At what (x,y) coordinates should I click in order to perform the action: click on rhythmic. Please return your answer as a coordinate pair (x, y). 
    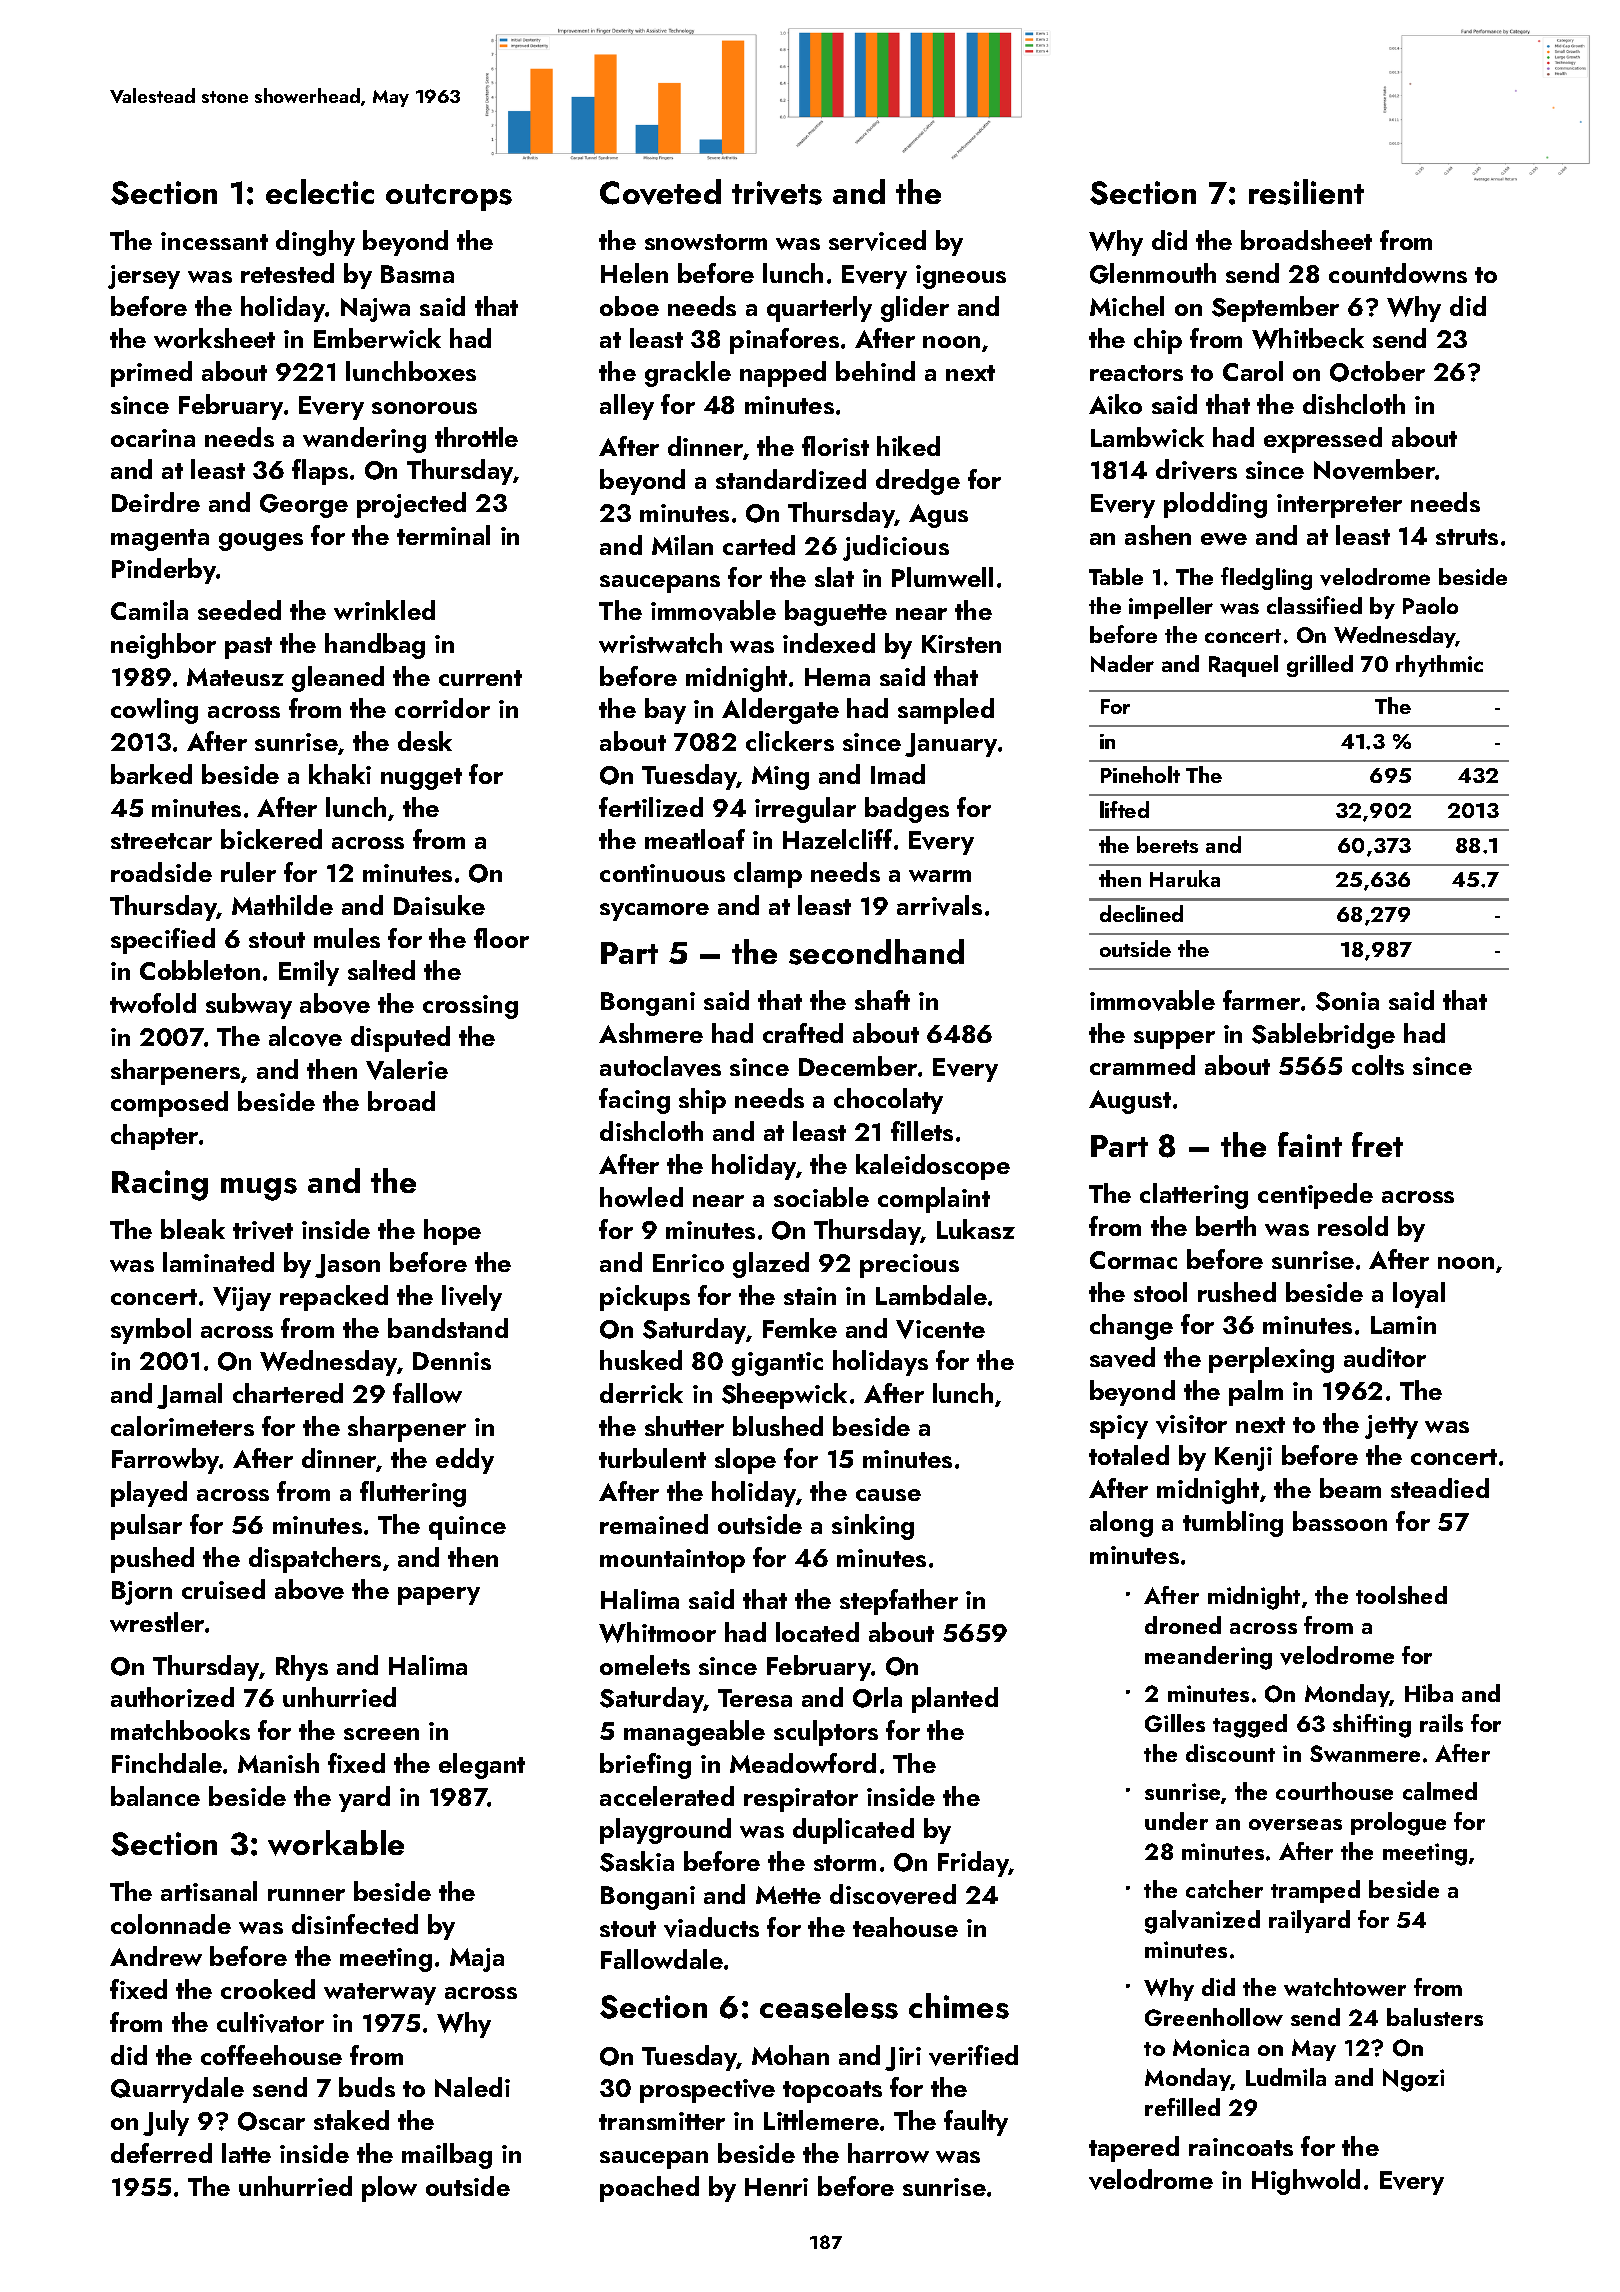
    Looking at the image, I should click on (1439, 666).
